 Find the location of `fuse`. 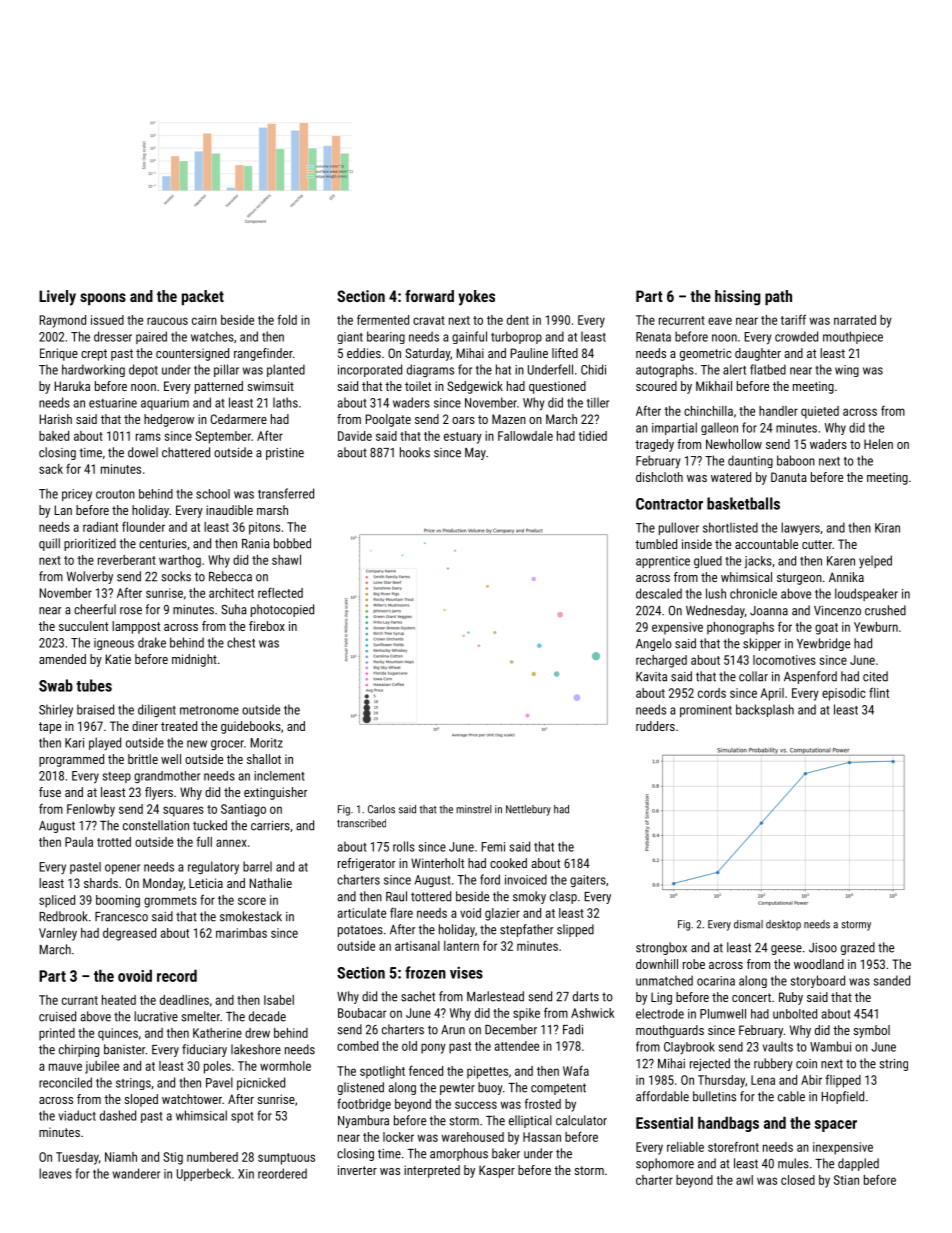

fuse is located at coordinates (50, 792).
